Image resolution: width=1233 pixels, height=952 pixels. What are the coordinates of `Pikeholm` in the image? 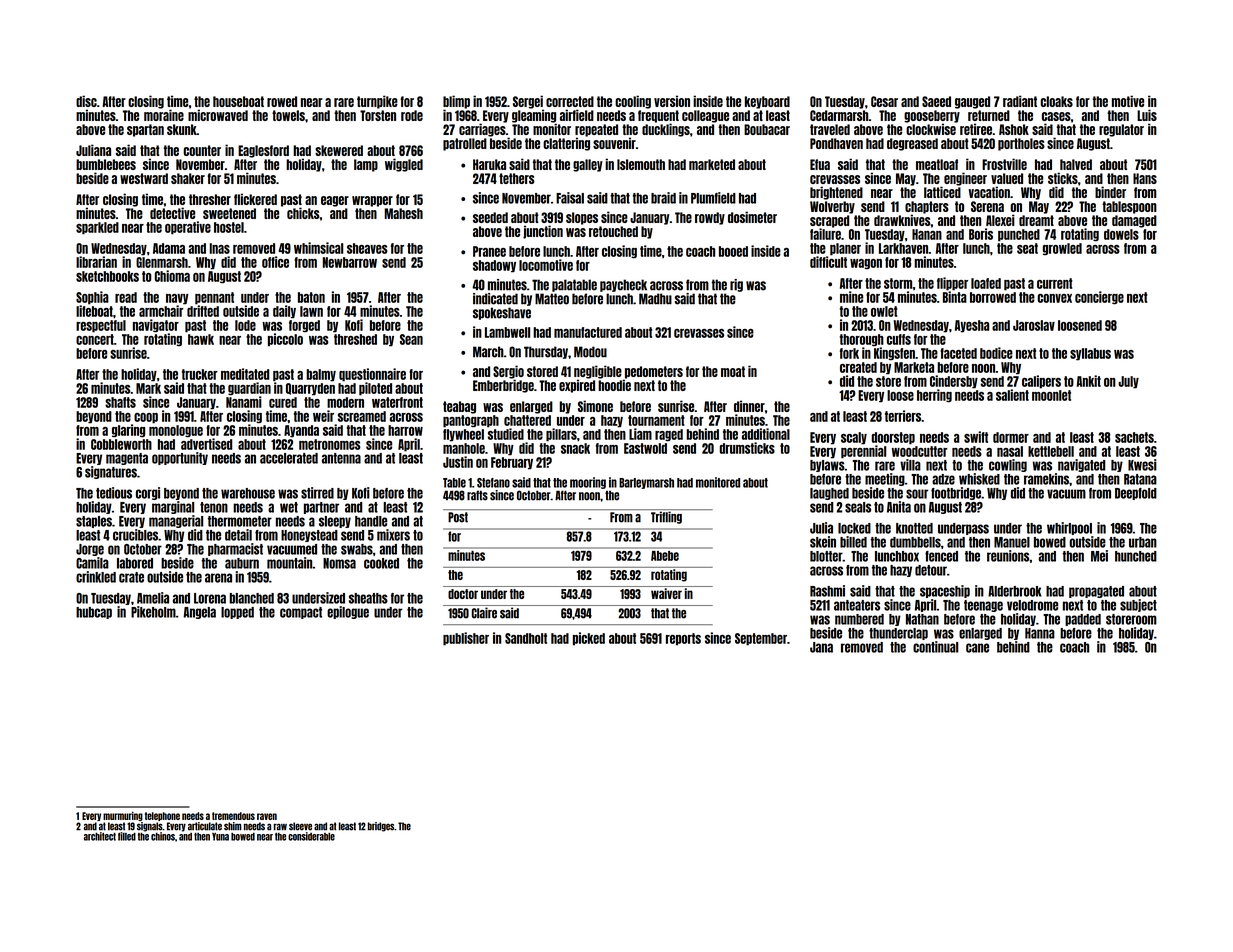 It's located at (153, 612).
